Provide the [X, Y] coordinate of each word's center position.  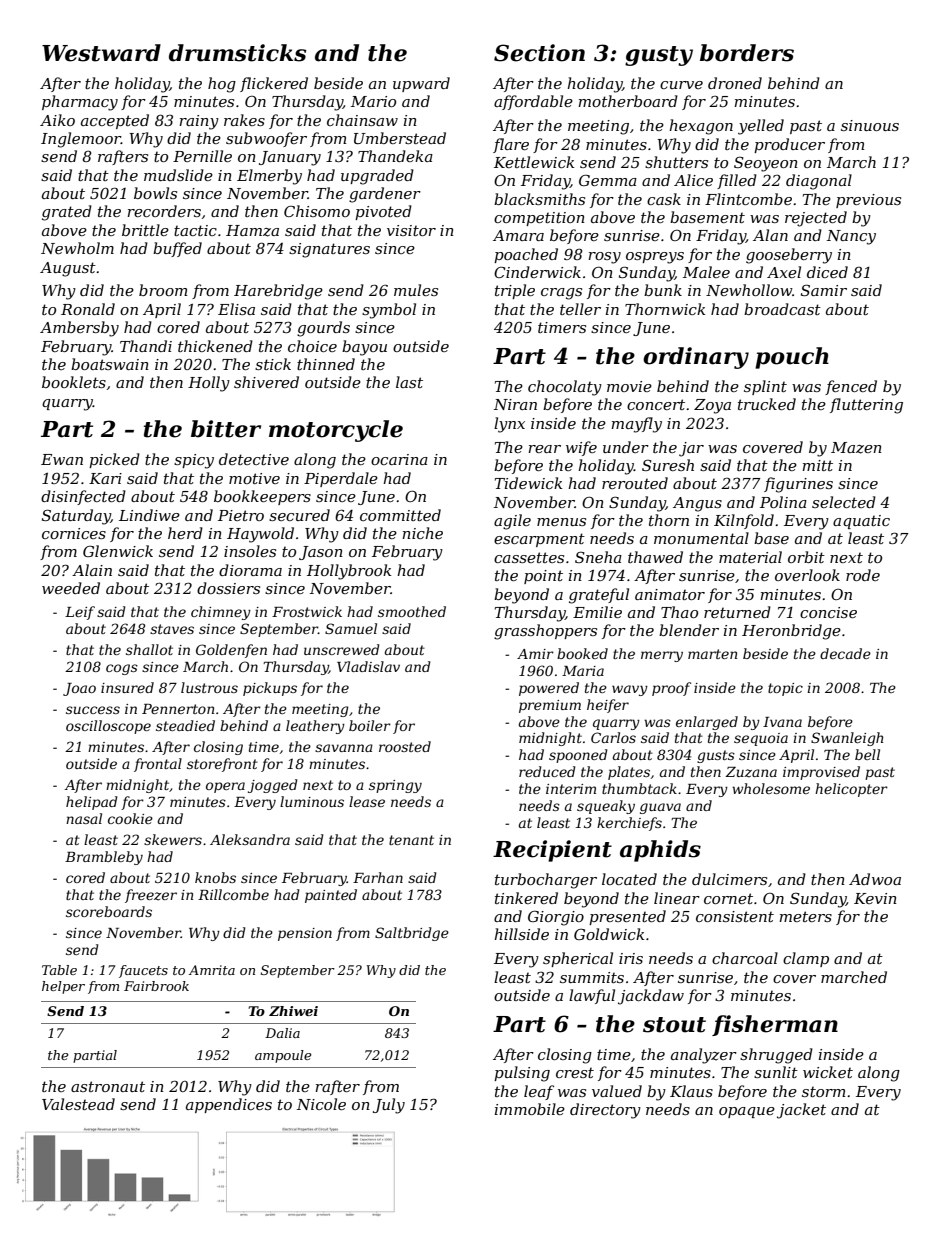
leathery [315, 727]
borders [747, 53]
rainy [199, 122]
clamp [806, 959]
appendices [229, 1105]
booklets [74, 382]
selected [844, 502]
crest [575, 1072]
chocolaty [565, 388]
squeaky [606, 807]
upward [421, 84]
